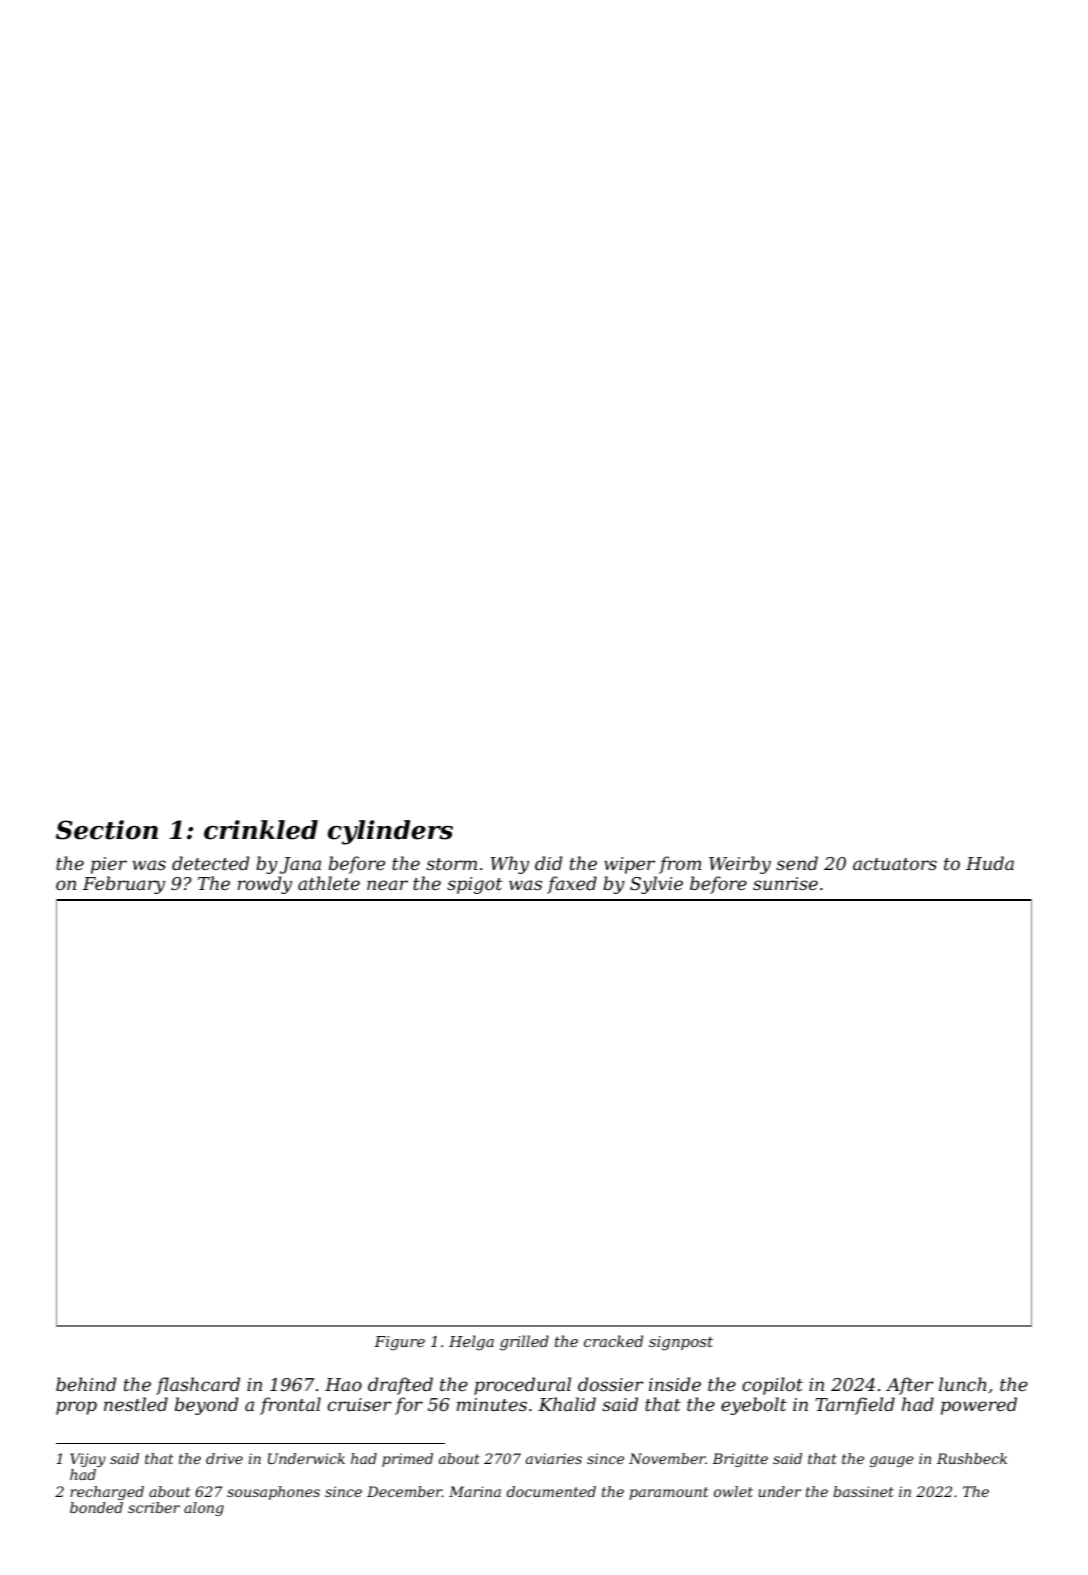  What do you see at coordinates (86, 1384) in the screenshot?
I see `behind` at bounding box center [86, 1384].
